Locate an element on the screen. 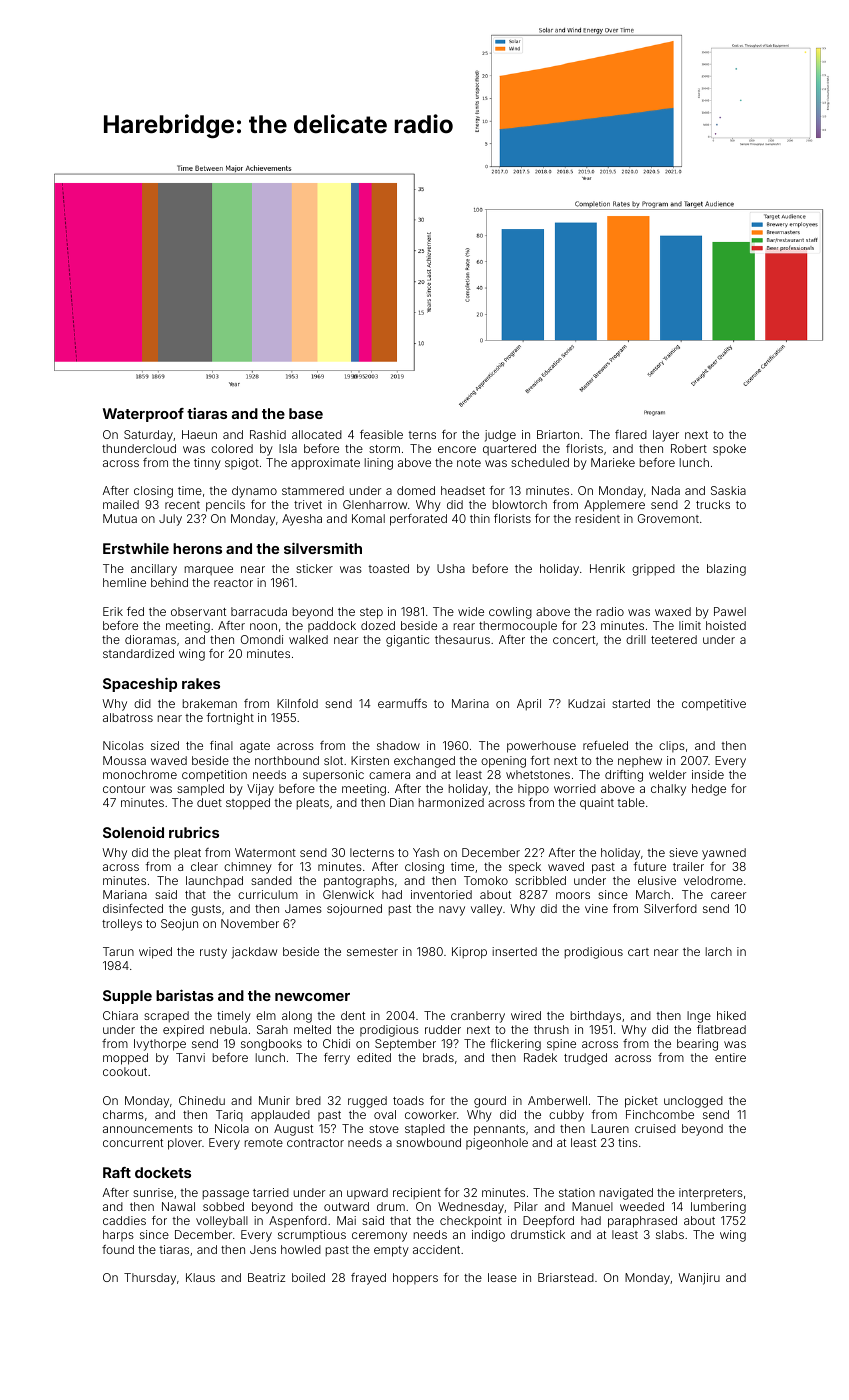  cranberry is located at coordinates (478, 1017).
